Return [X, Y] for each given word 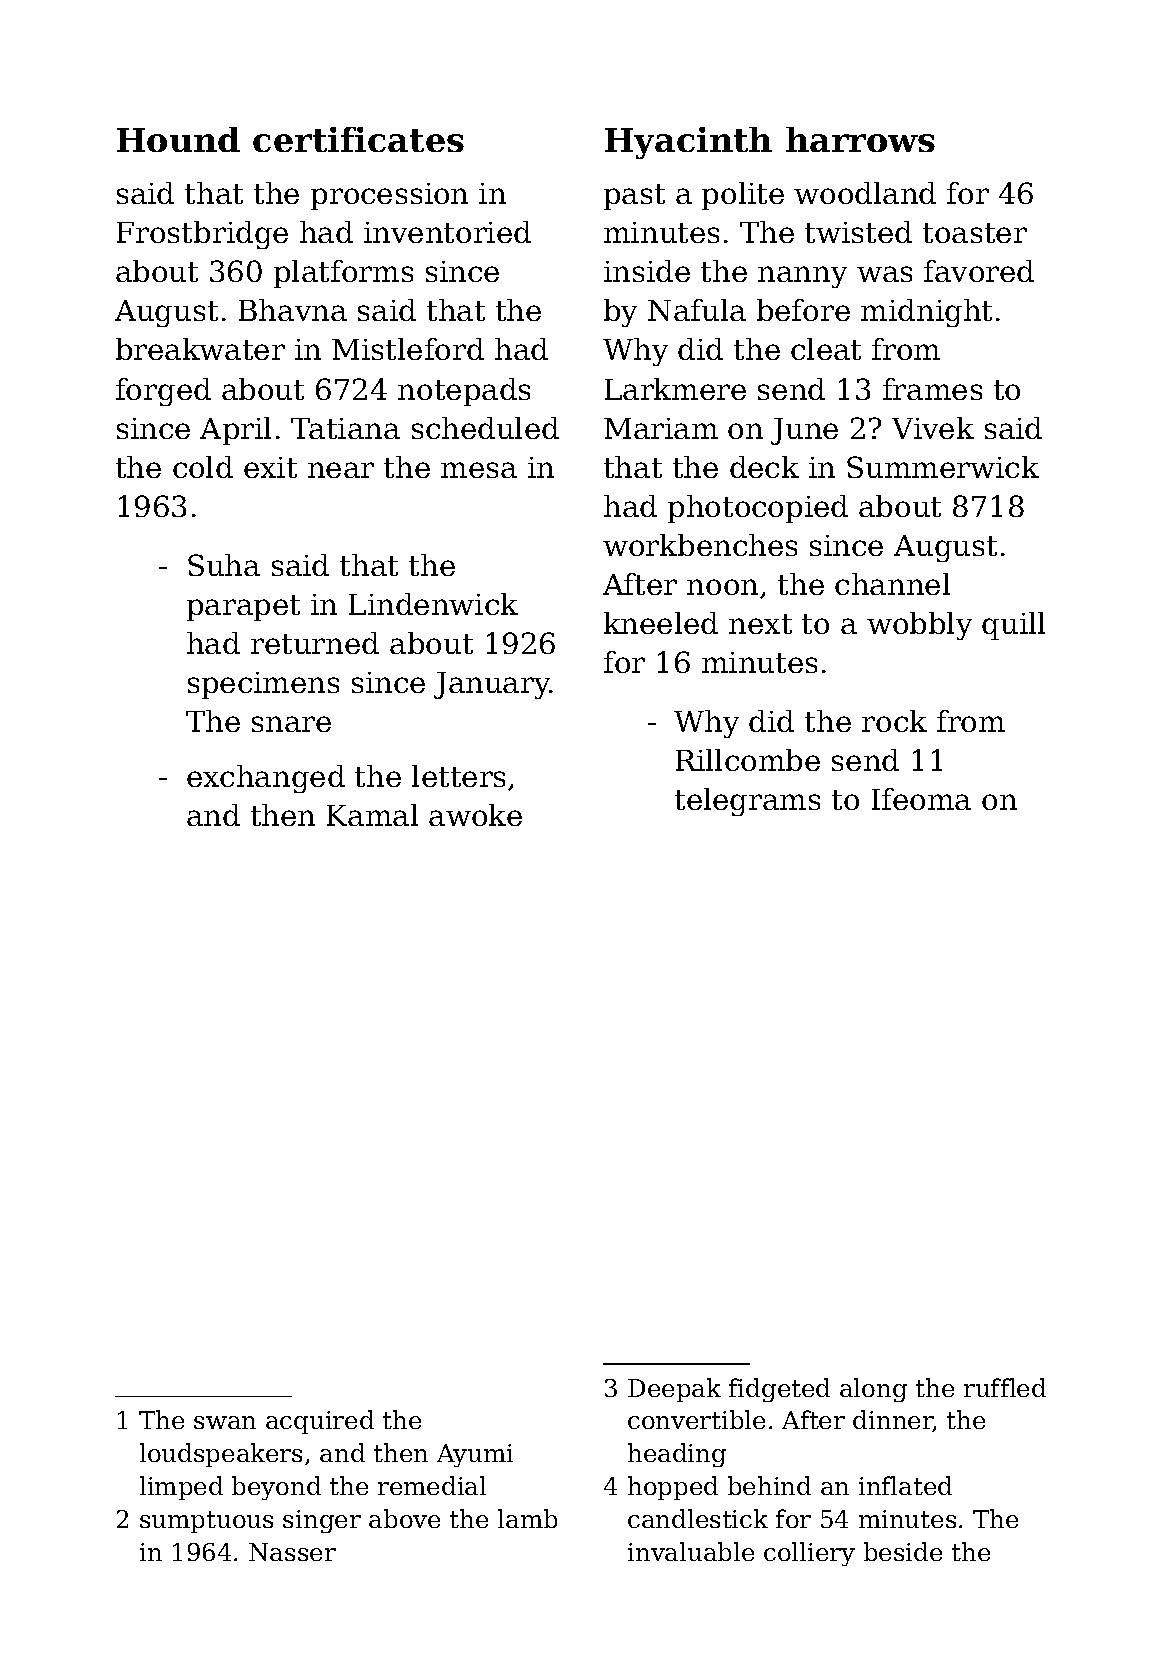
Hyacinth [688, 143]
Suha [224, 565]
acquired [320, 1422]
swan [225, 1422]
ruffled [1005, 1387]
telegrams [747, 802]
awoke [475, 815]
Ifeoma [921, 799]
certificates [358, 139]
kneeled [661, 623]
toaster [975, 233]
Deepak [674, 1390]
